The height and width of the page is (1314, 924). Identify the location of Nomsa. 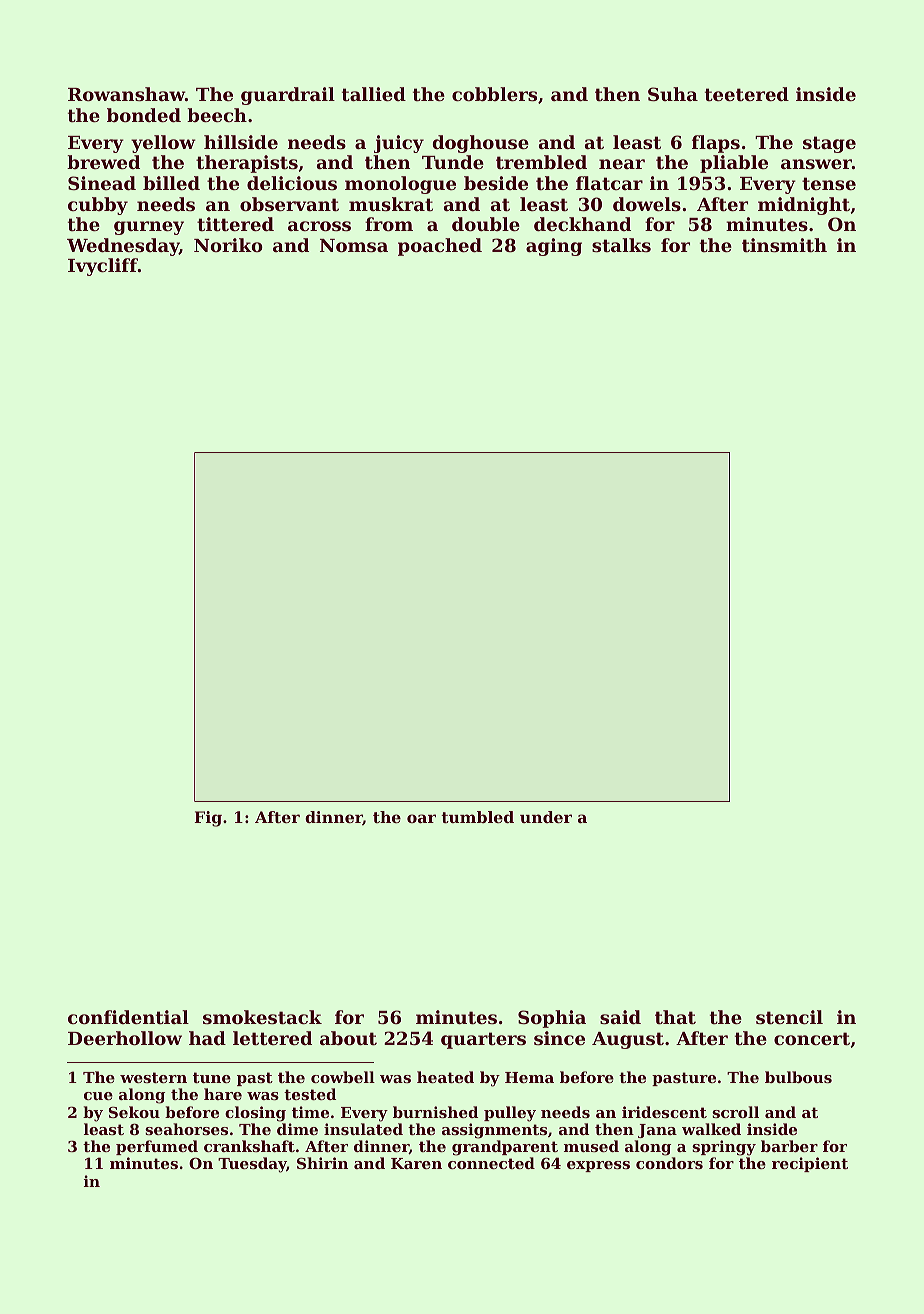
(354, 245).
